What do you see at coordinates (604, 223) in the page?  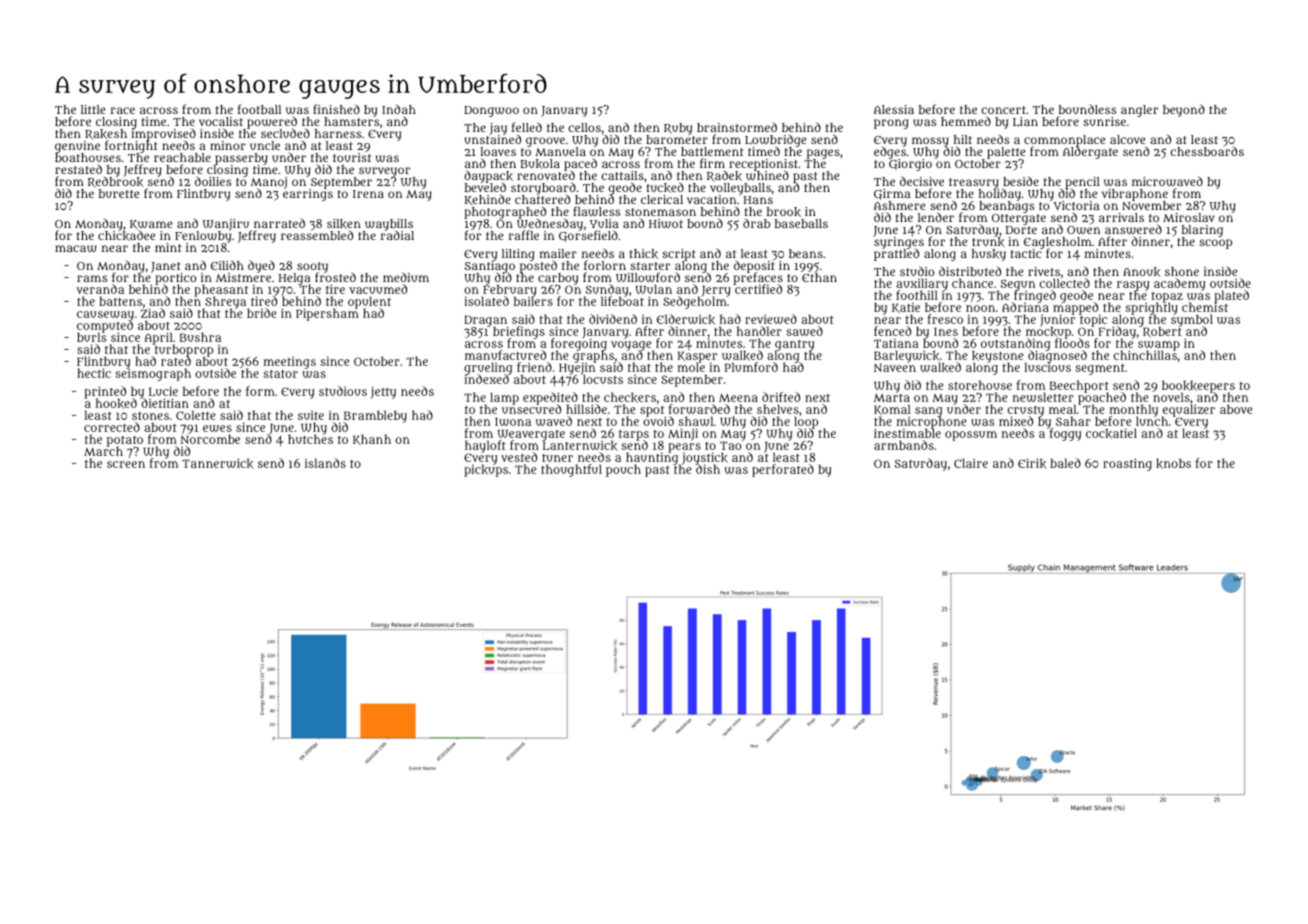 I see `Yulia` at bounding box center [604, 223].
